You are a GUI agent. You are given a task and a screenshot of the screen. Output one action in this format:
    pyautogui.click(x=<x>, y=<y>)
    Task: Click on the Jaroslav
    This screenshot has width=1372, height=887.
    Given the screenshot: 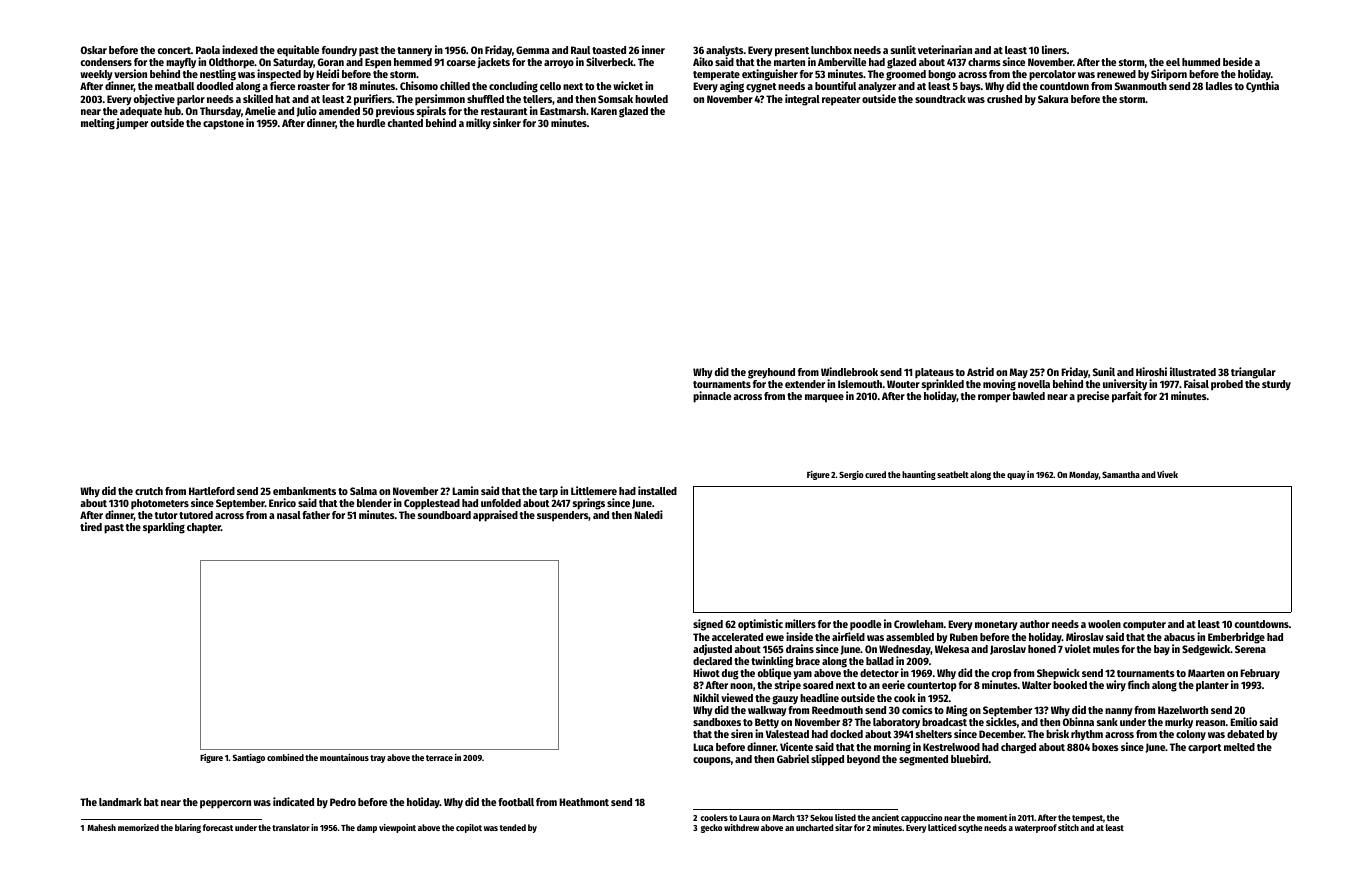 What is the action you would take?
    pyautogui.click(x=1008, y=650)
